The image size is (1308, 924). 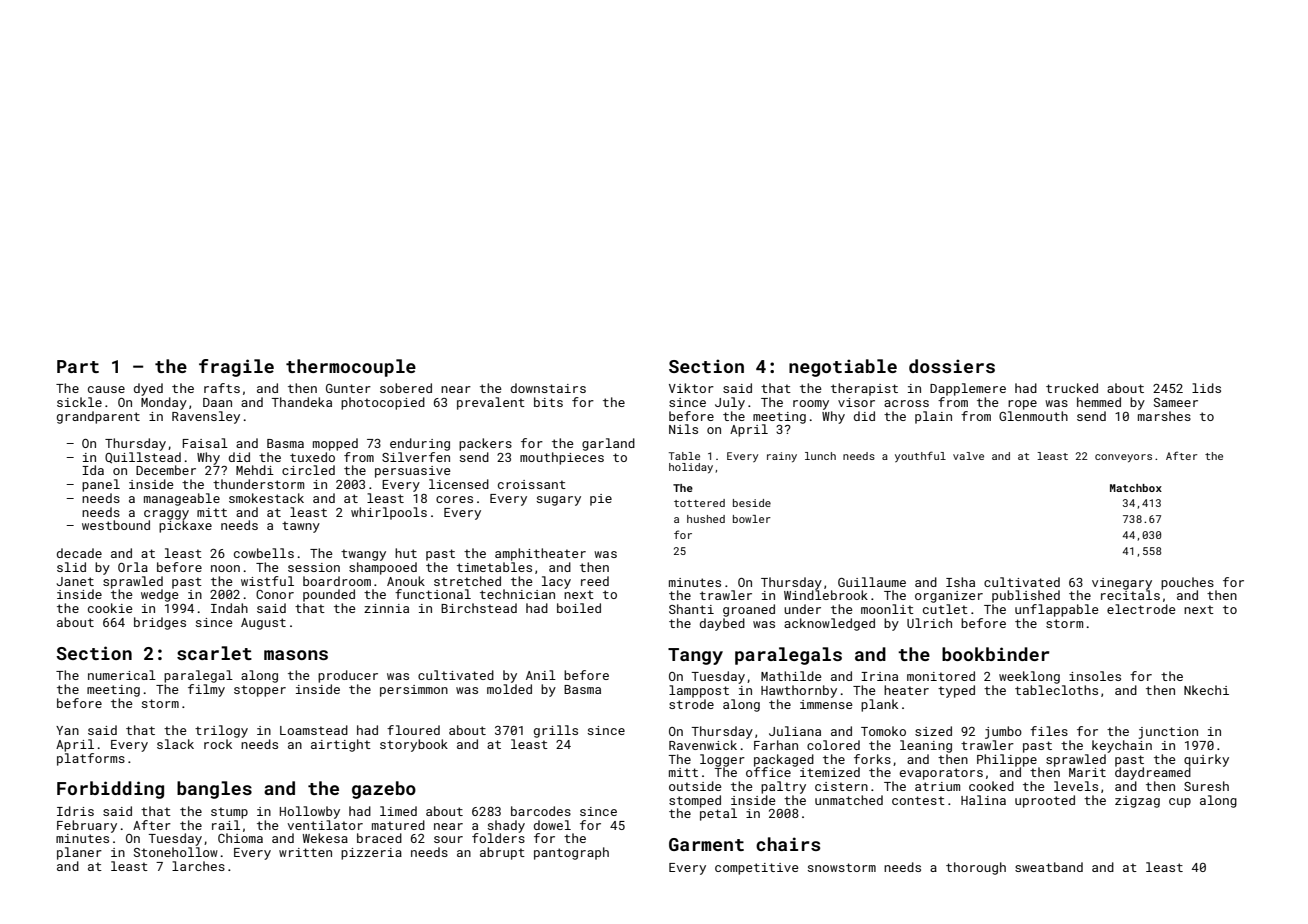 What do you see at coordinates (706, 519) in the document?
I see `hushed` at bounding box center [706, 519].
